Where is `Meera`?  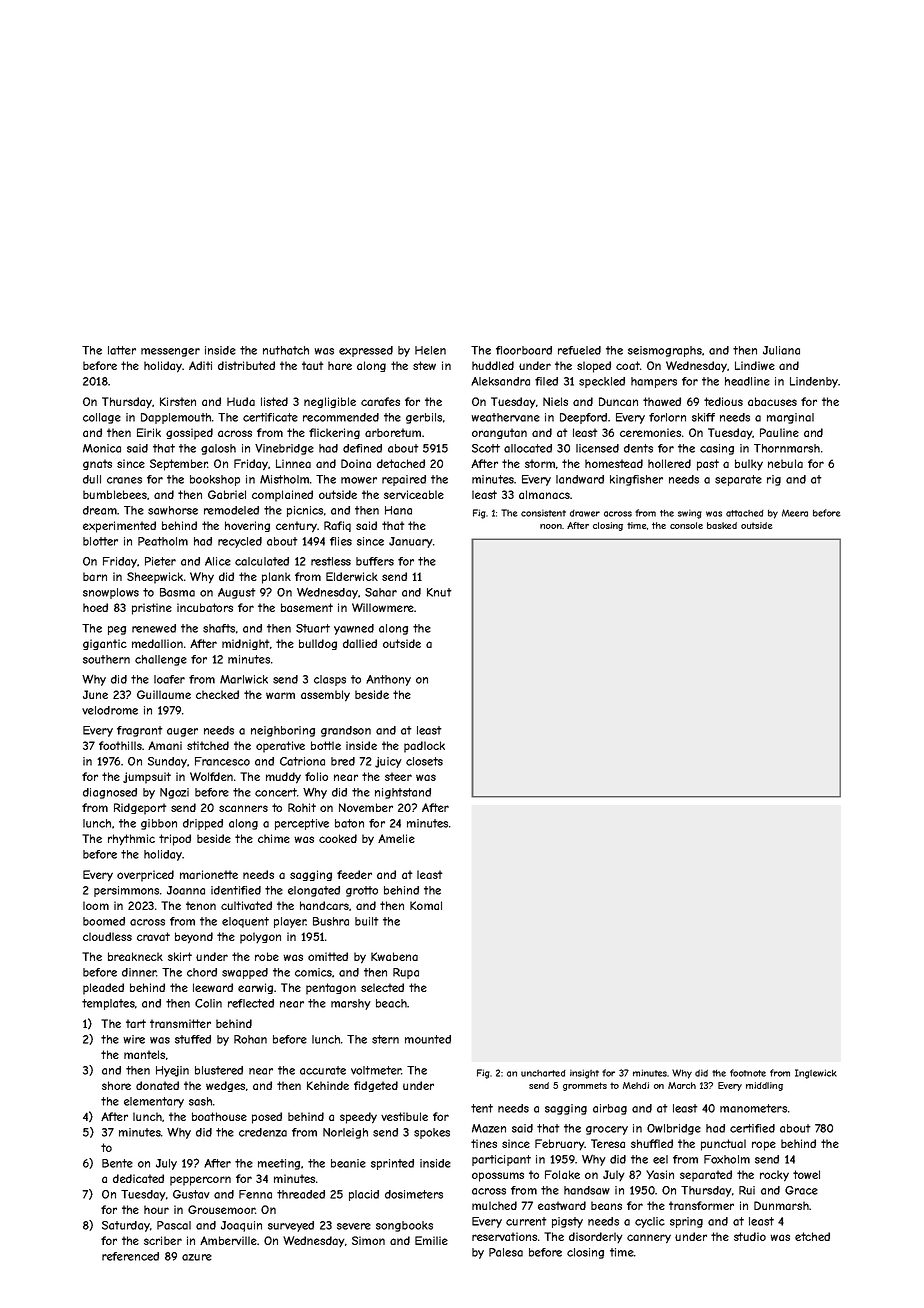 Meera is located at coordinates (795, 513).
